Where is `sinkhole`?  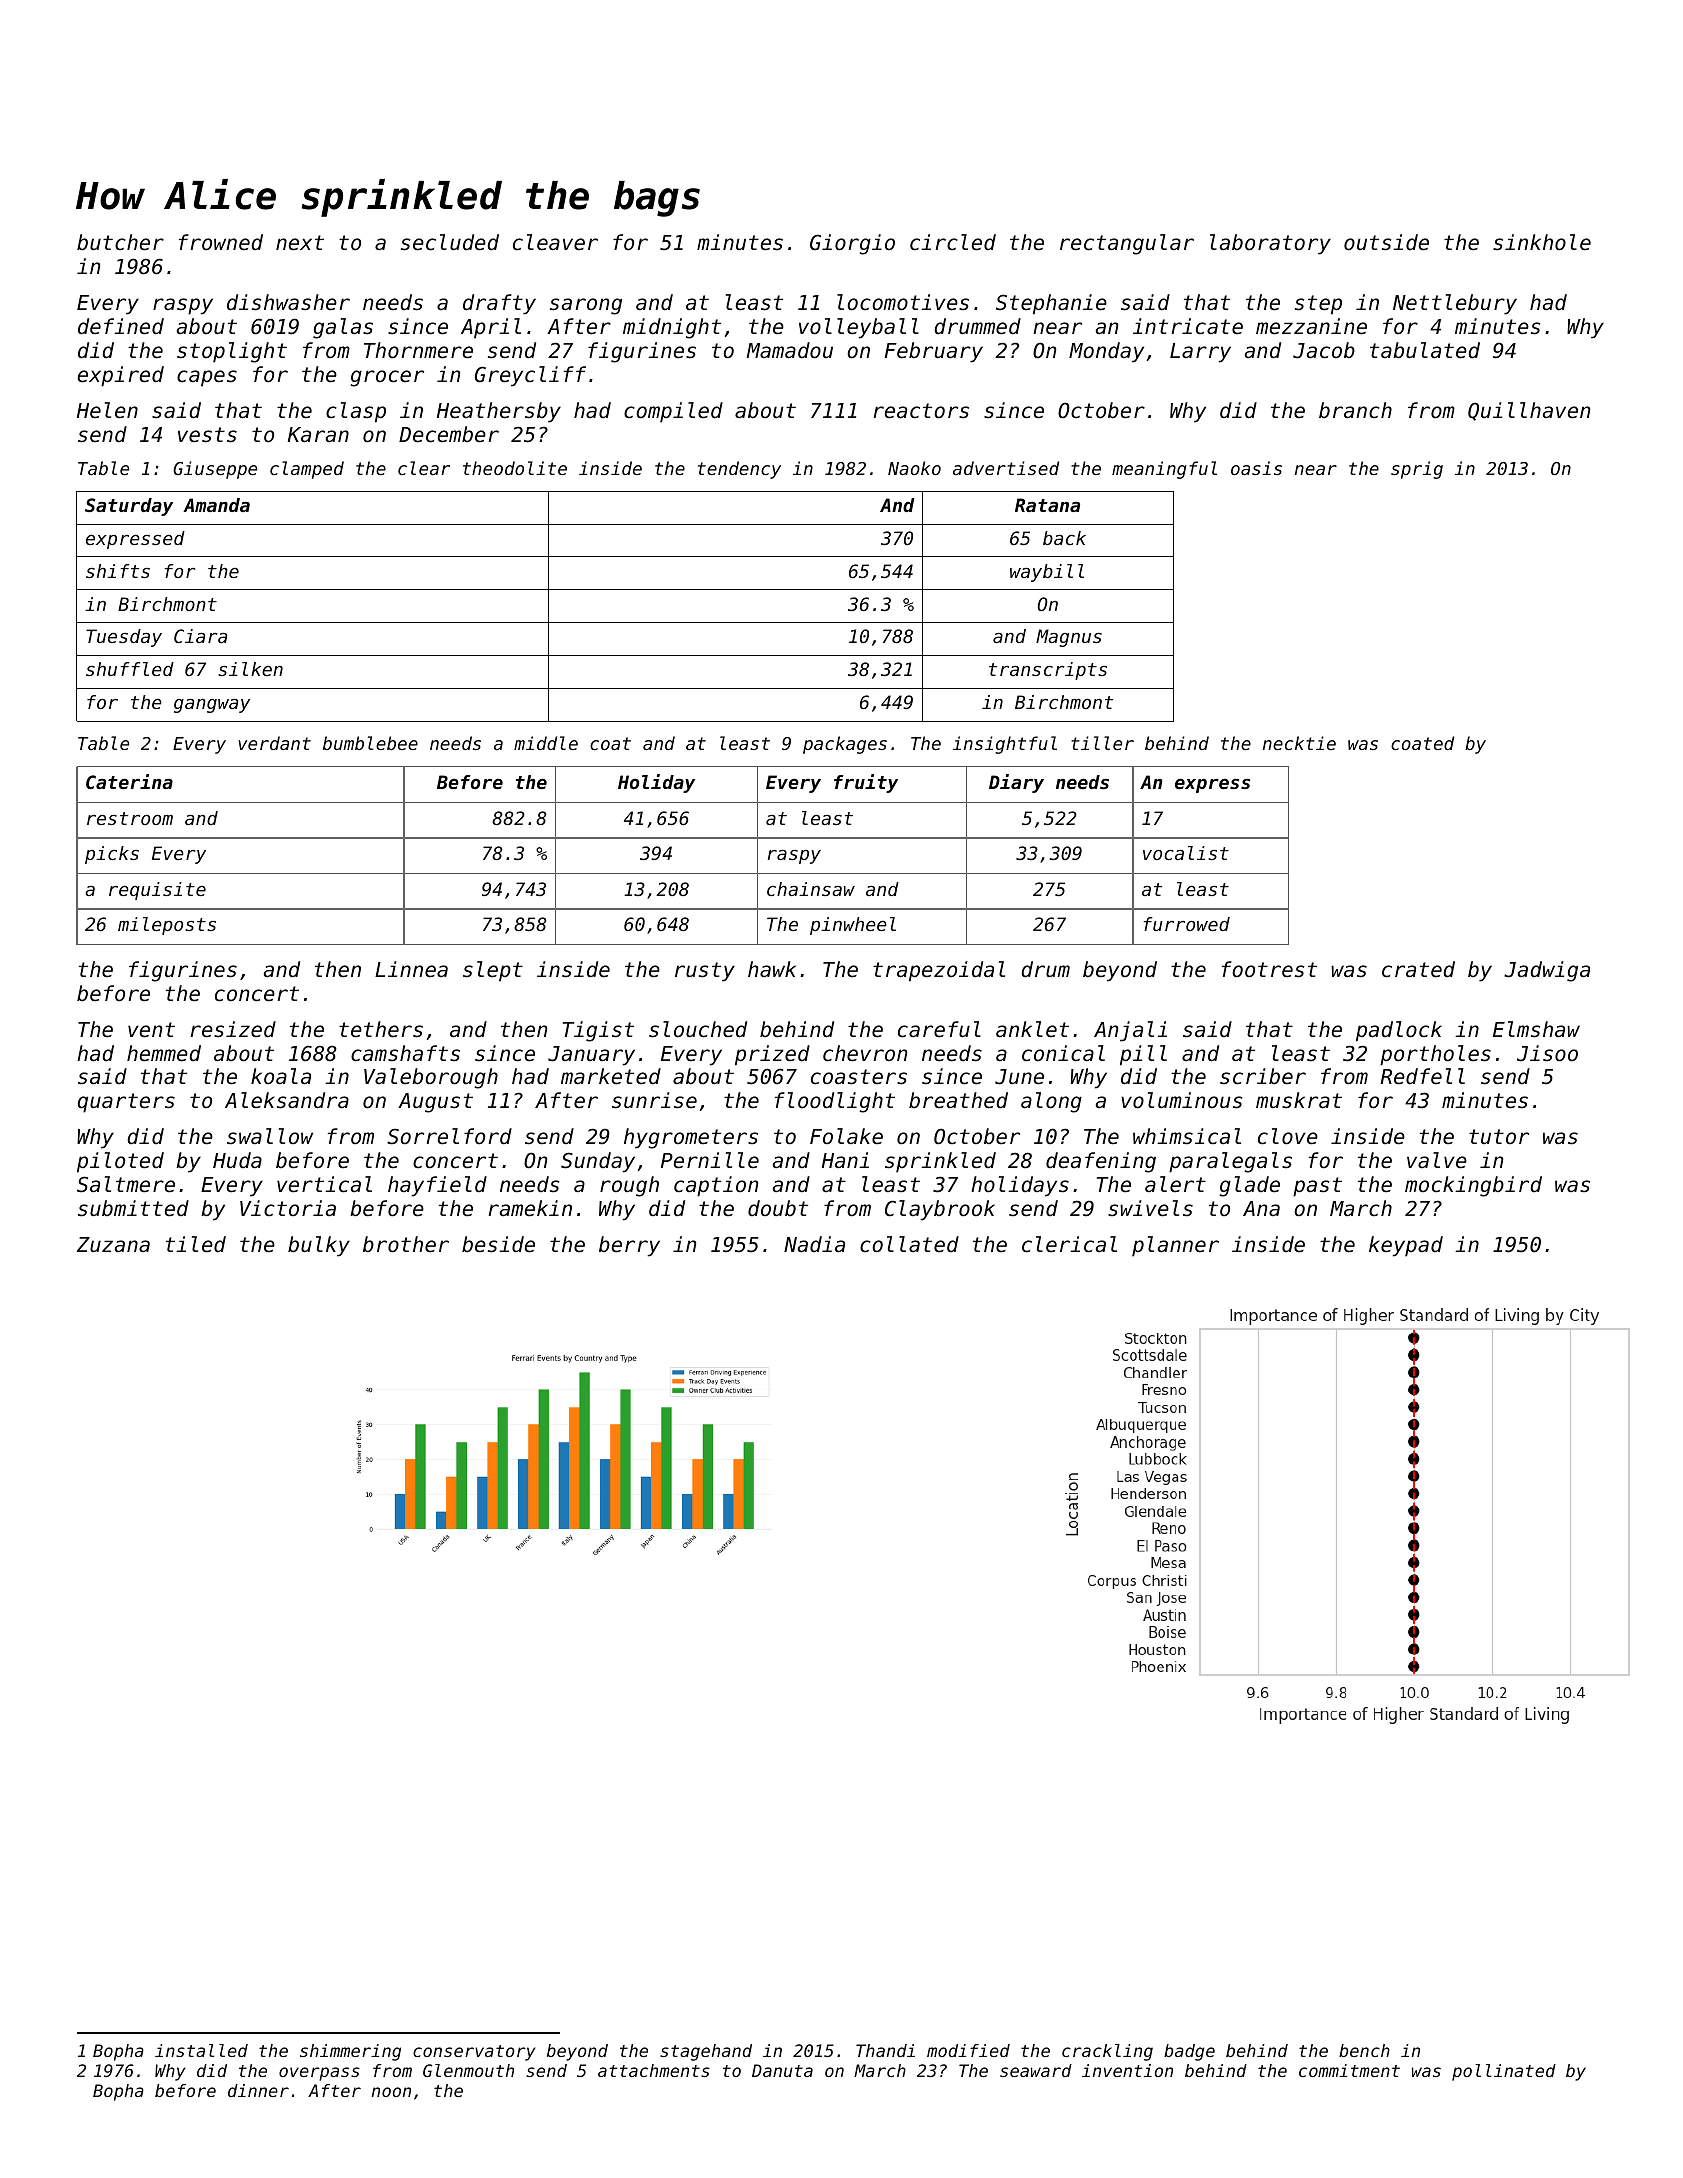
sinkhole is located at coordinates (1542, 242).
